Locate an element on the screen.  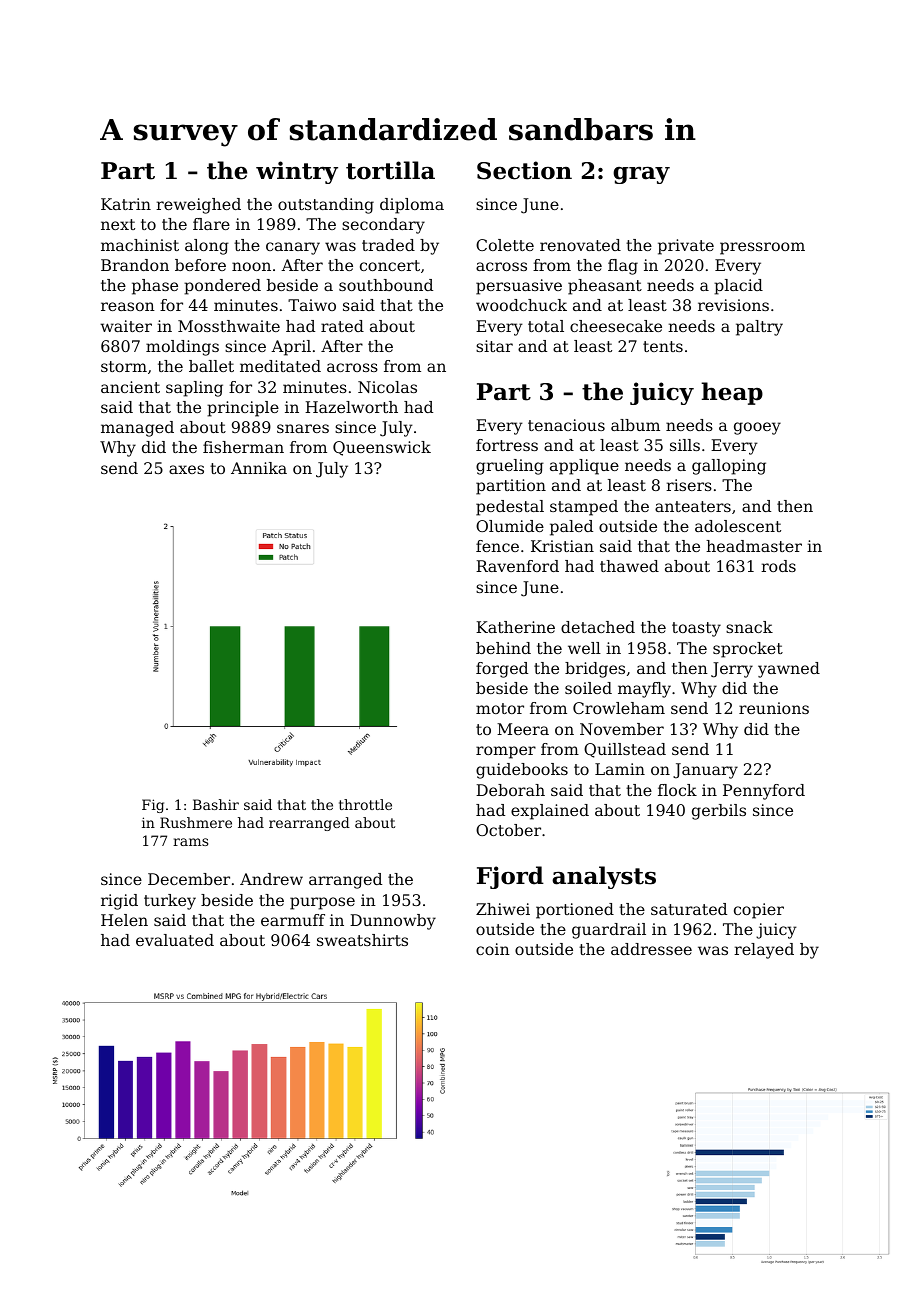
evaluated is located at coordinates (175, 940).
